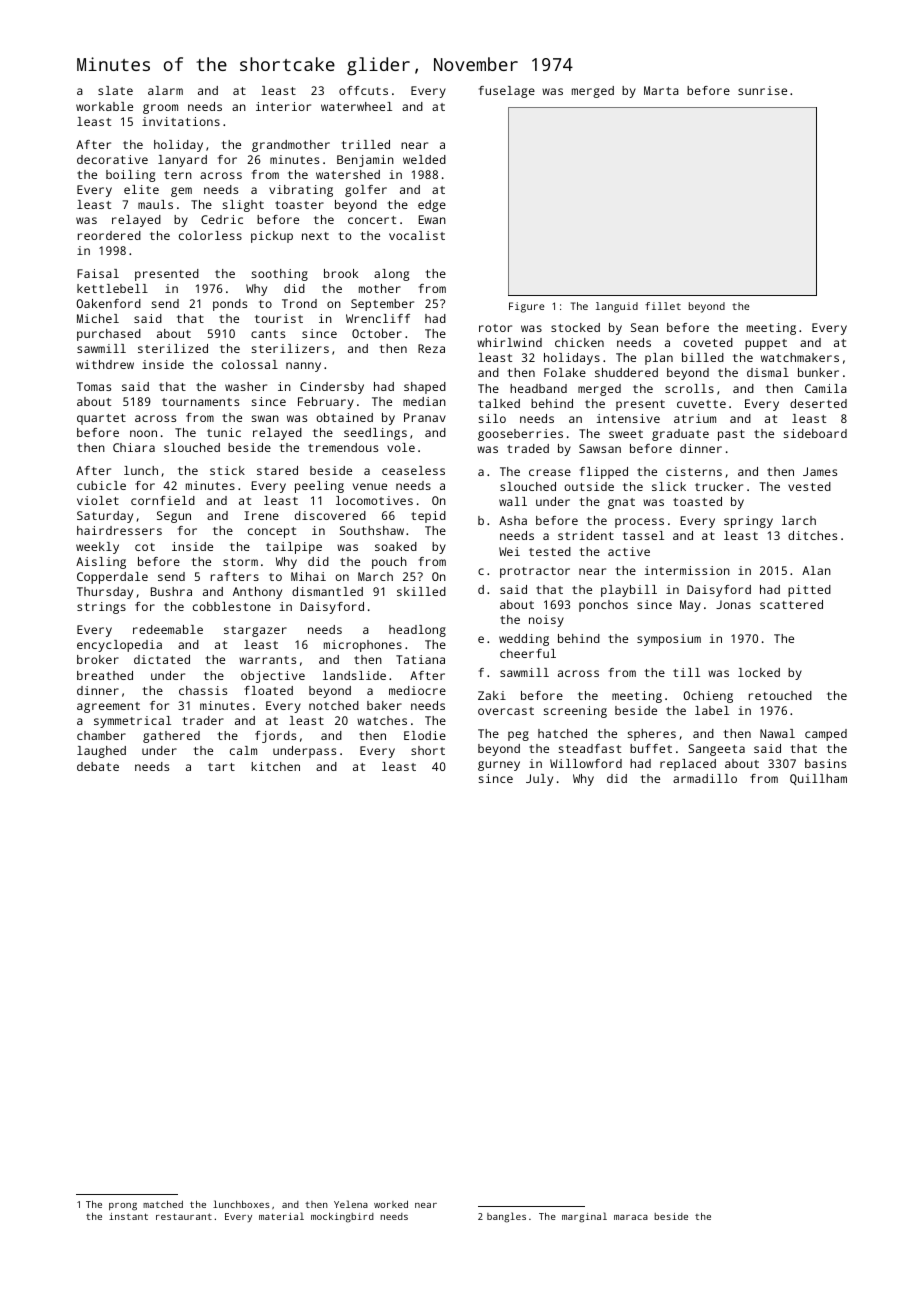 This document has height=1308, width=924. I want to click on Marta, so click(661, 90).
